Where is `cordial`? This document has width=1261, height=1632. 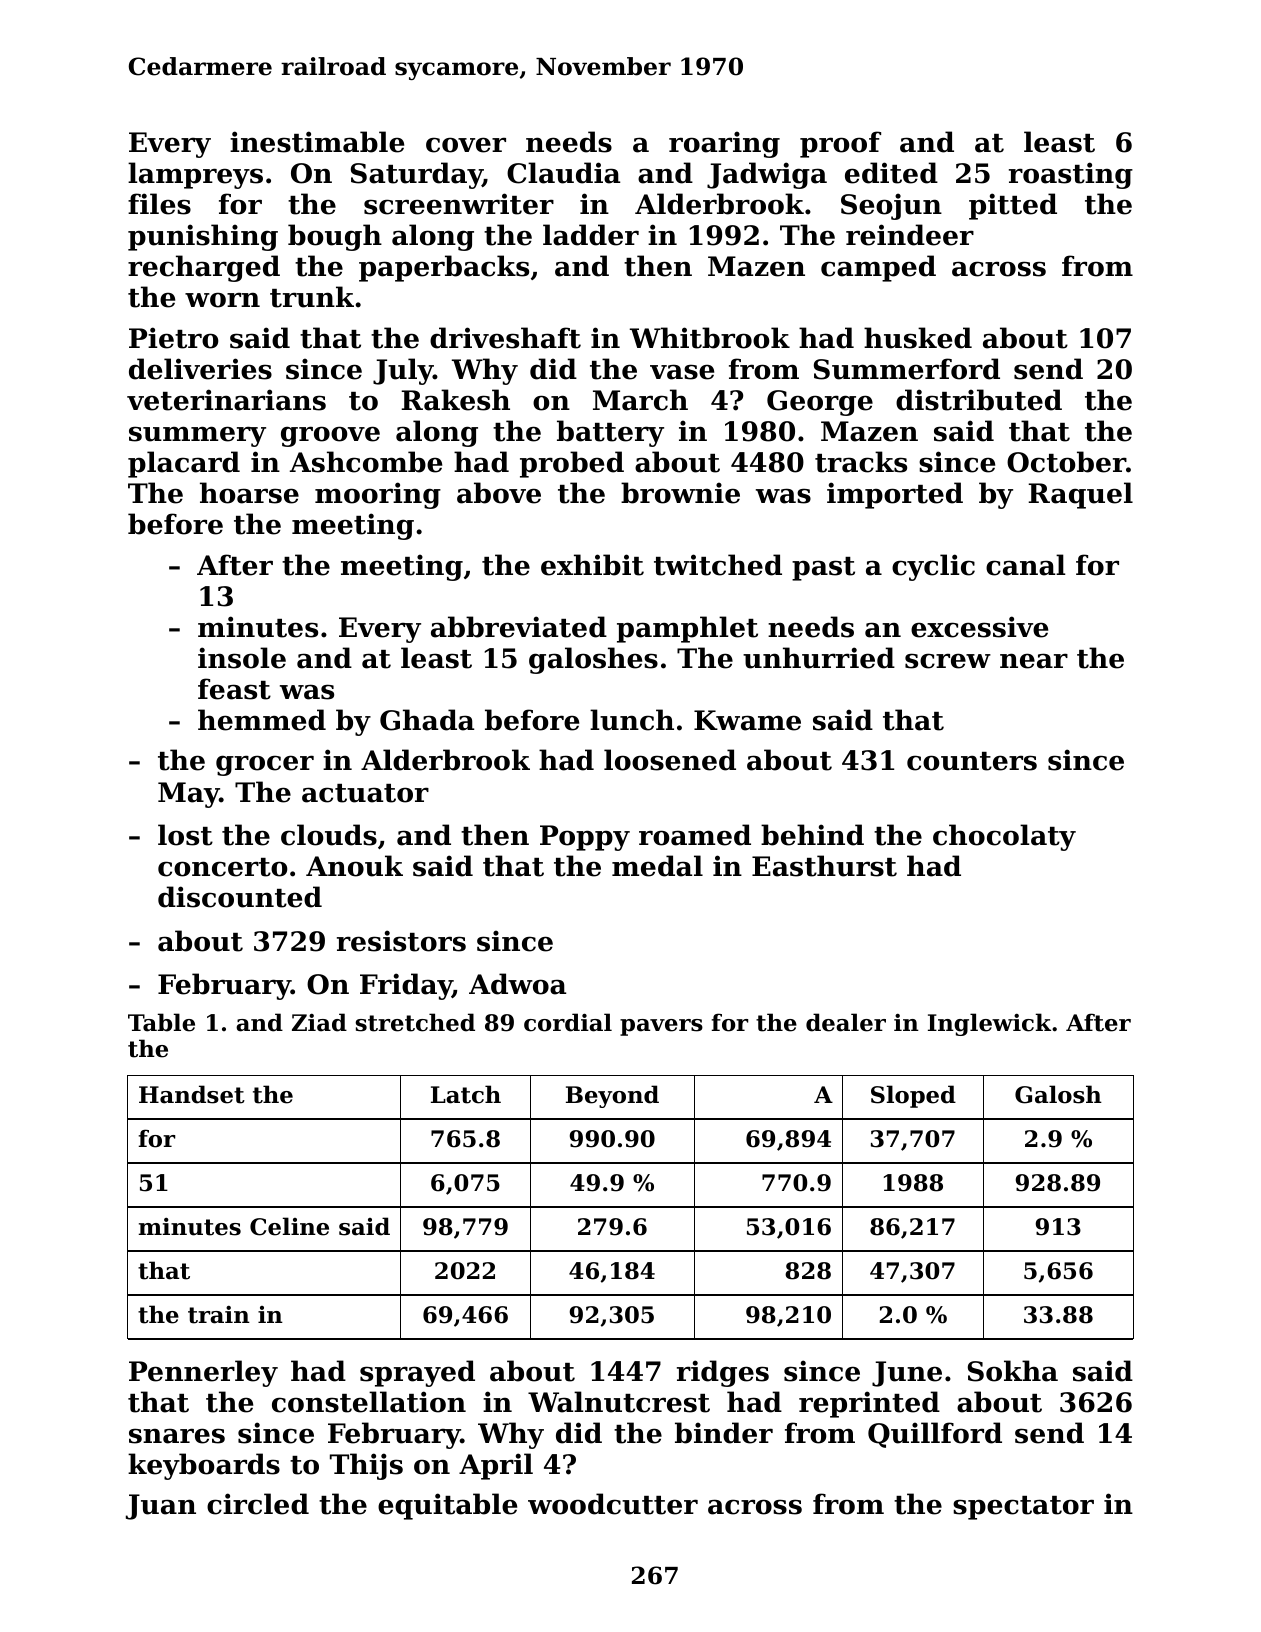
cordial is located at coordinates (568, 1022).
